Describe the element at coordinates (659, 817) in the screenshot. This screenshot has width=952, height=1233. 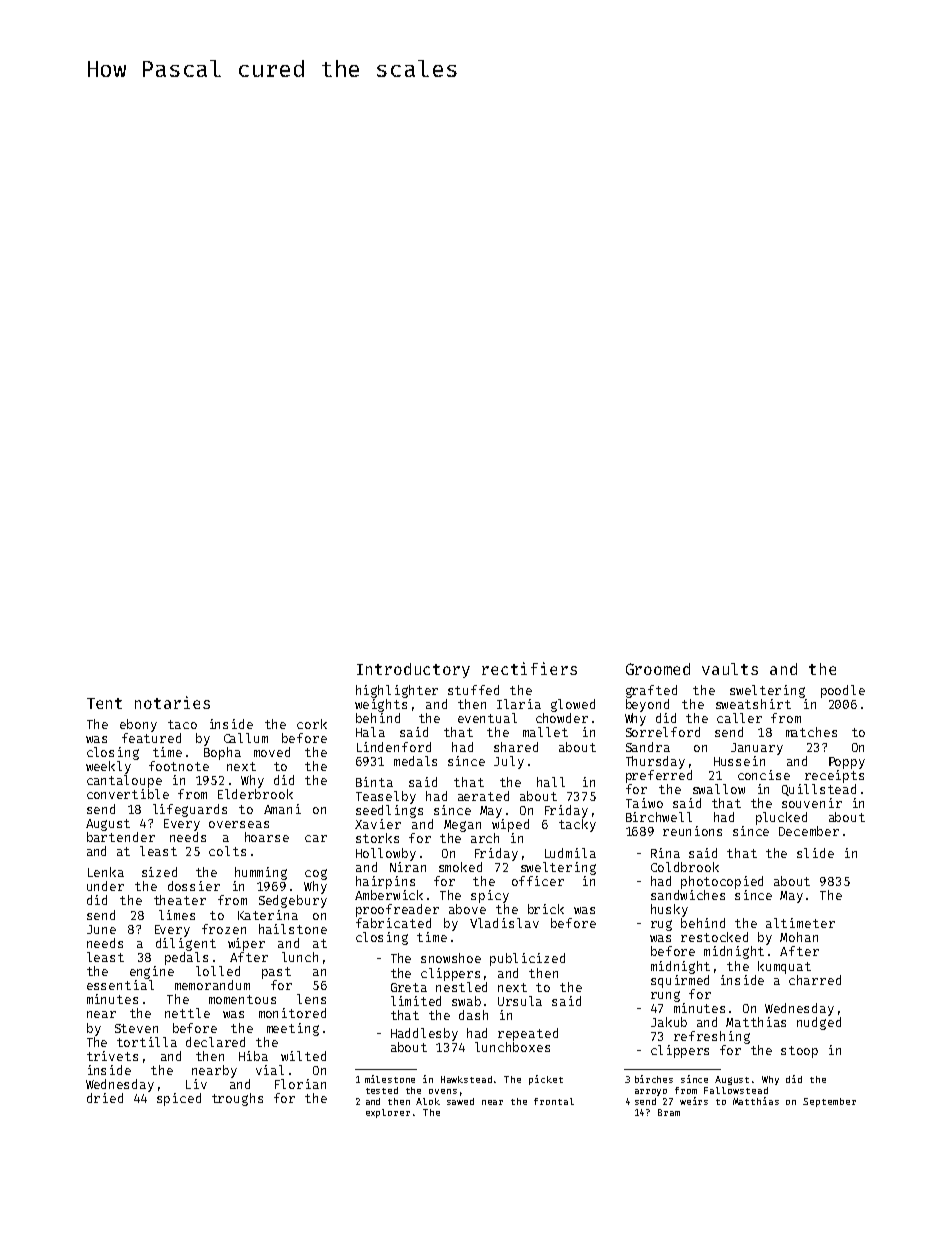
I see `Birchwell` at that location.
